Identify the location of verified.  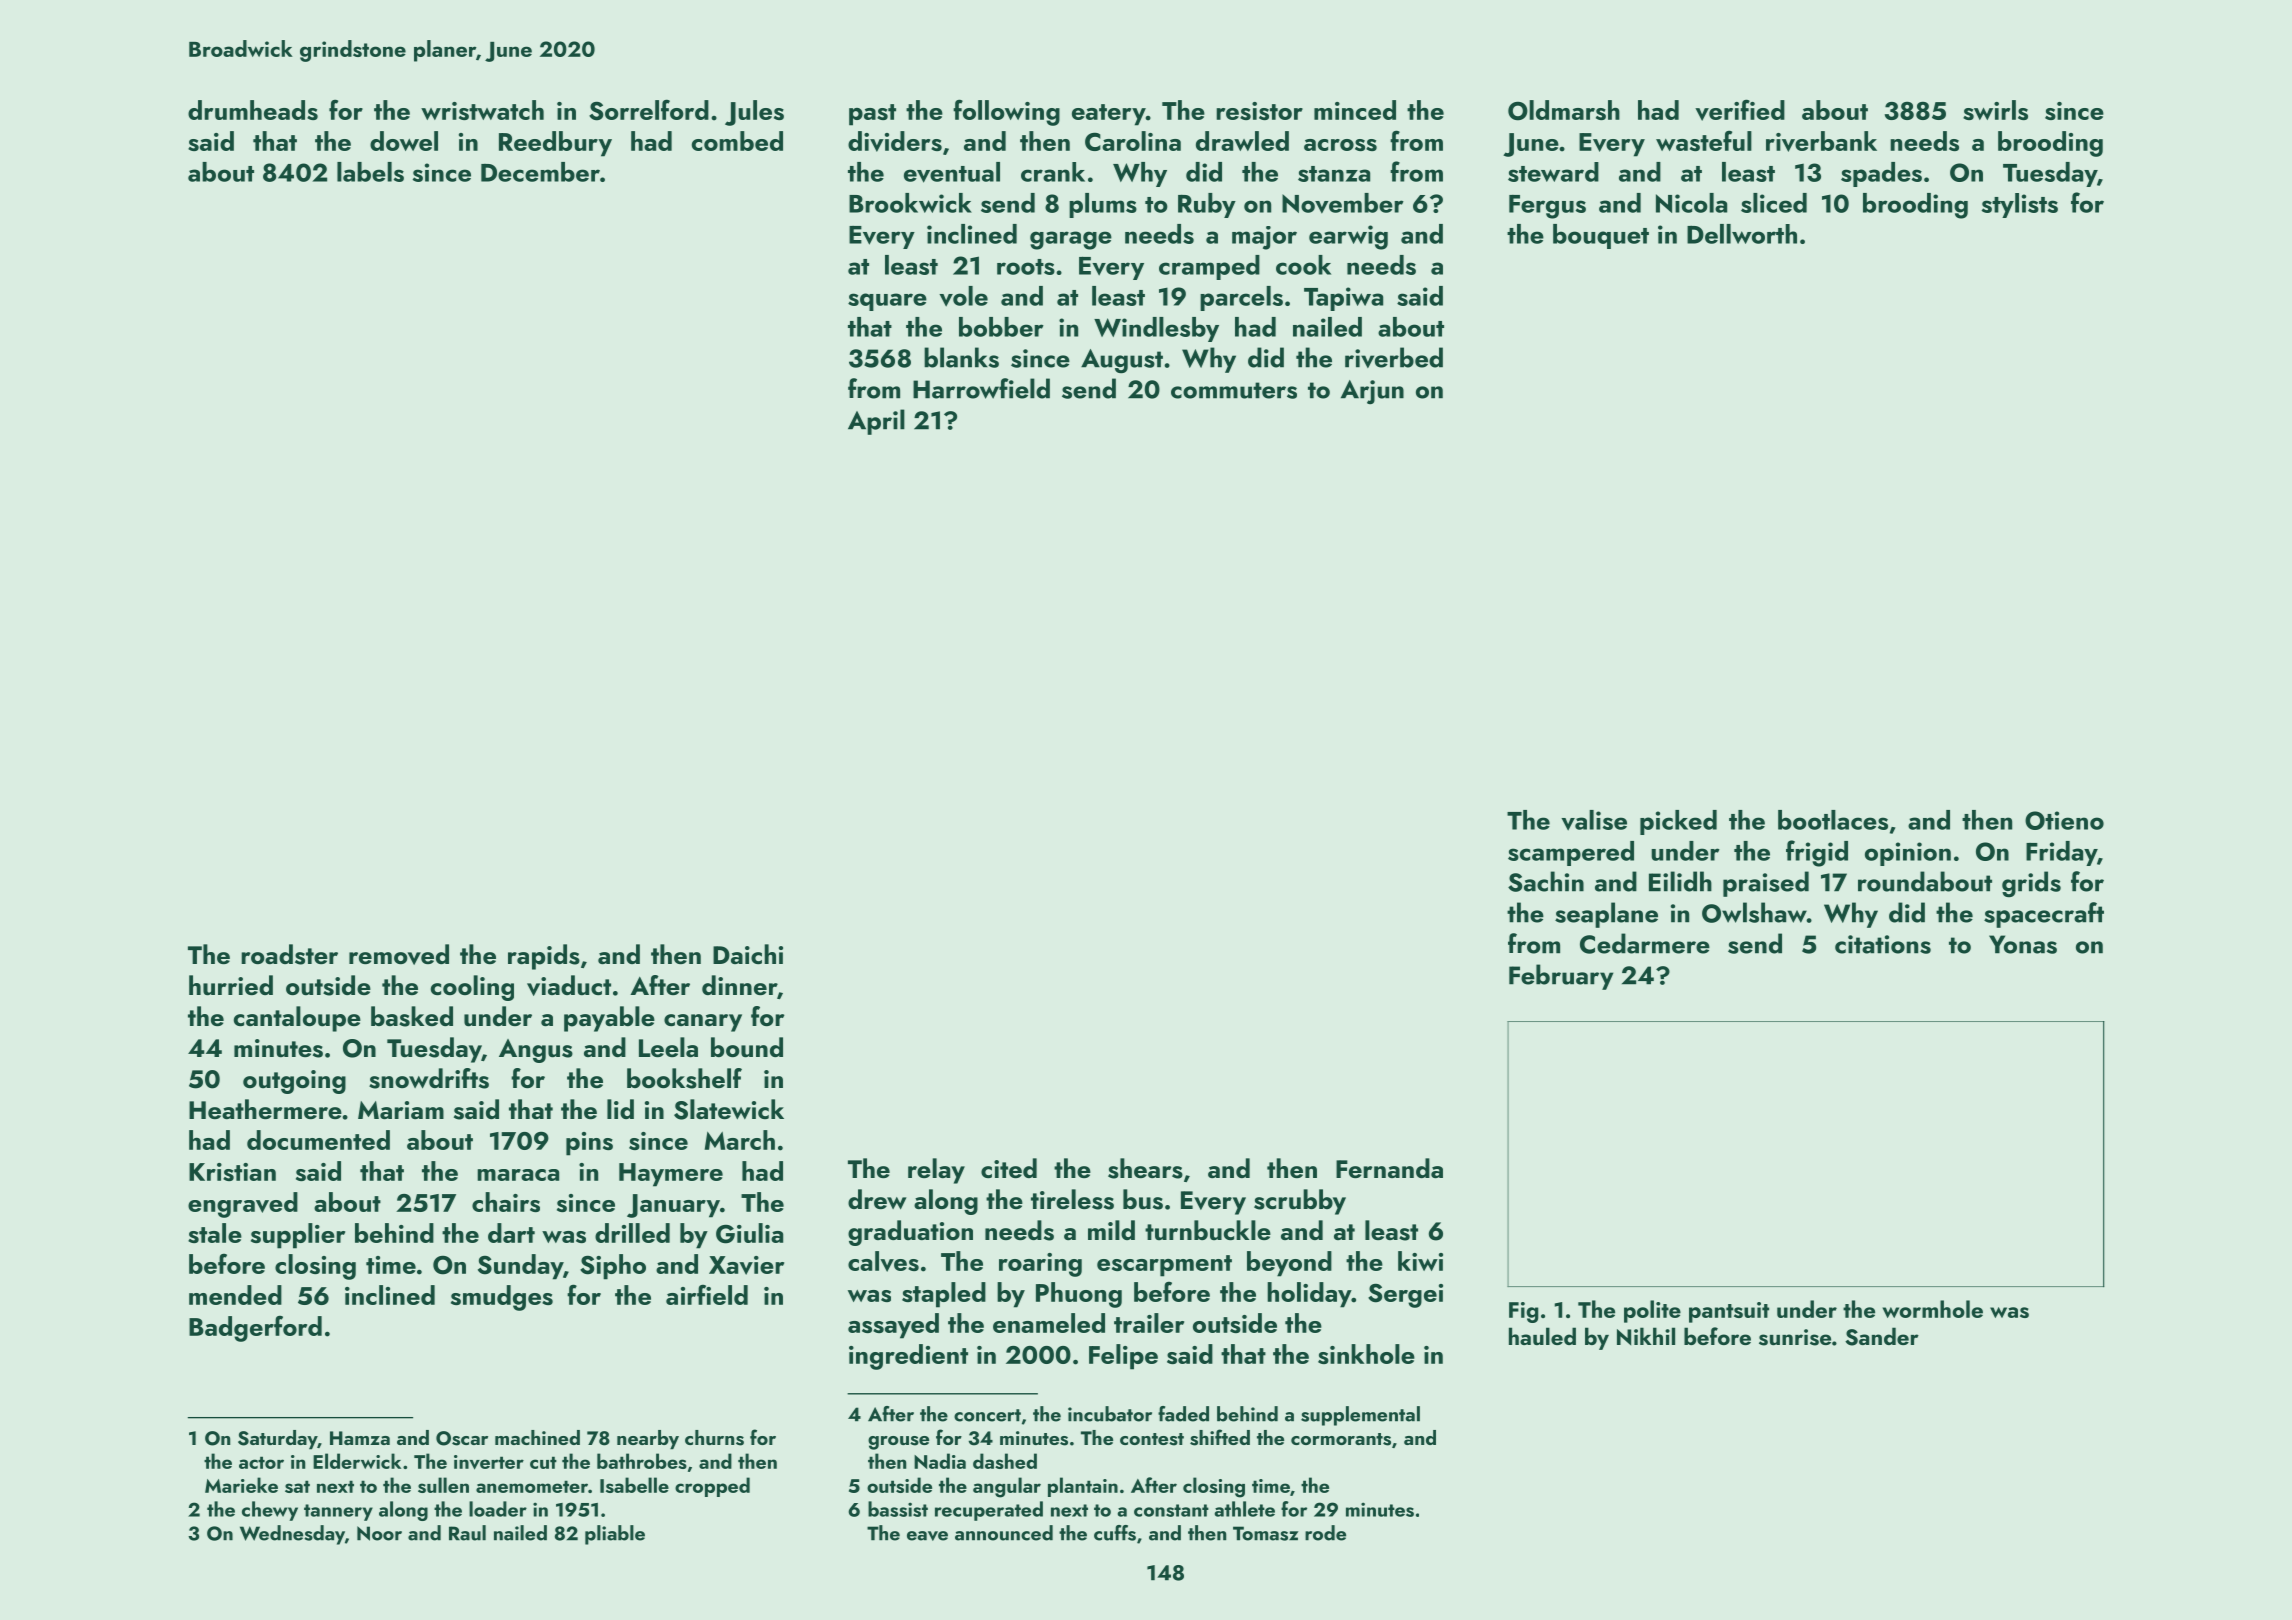
(1740, 110).
